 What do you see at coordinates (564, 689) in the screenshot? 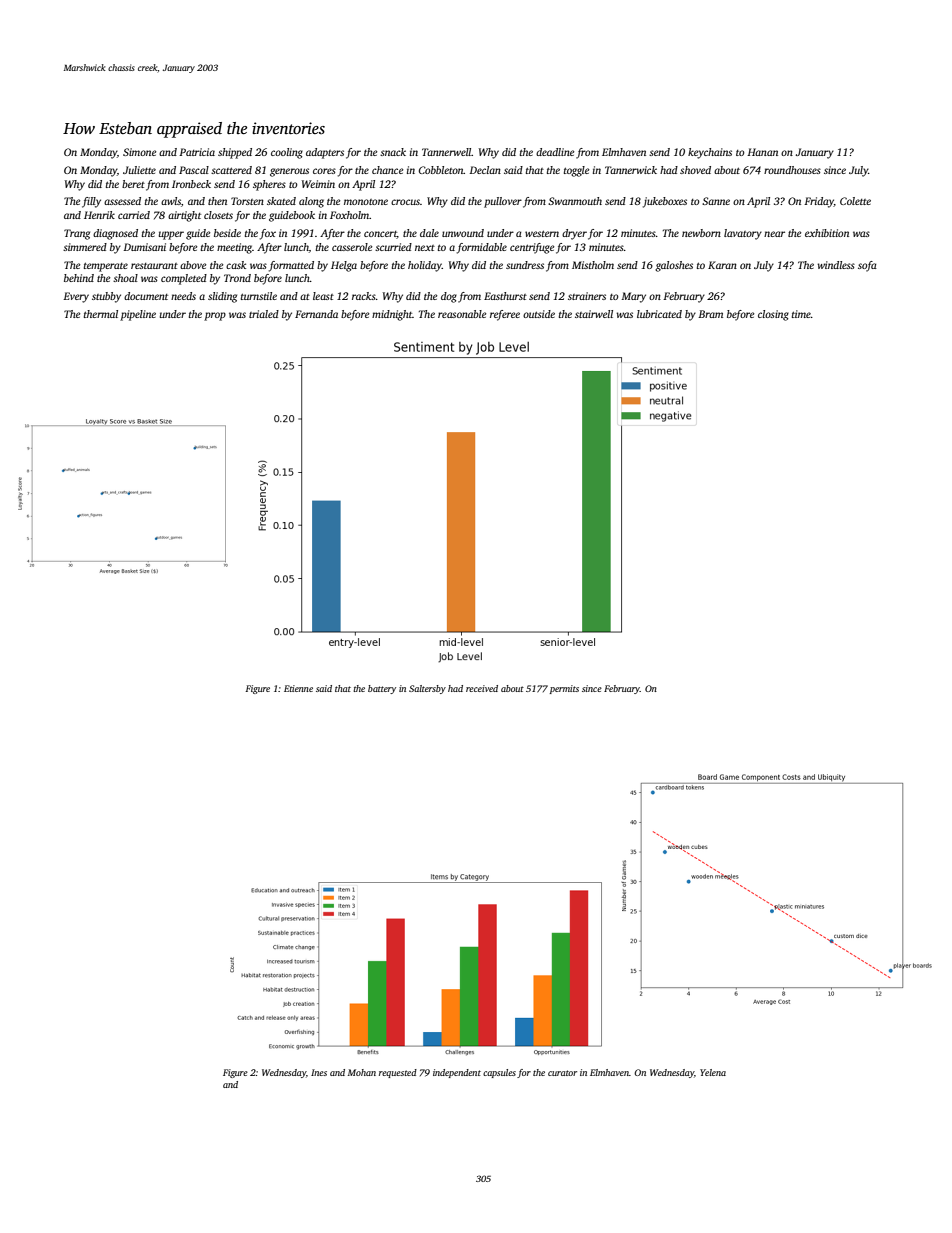
I see `permits` at bounding box center [564, 689].
